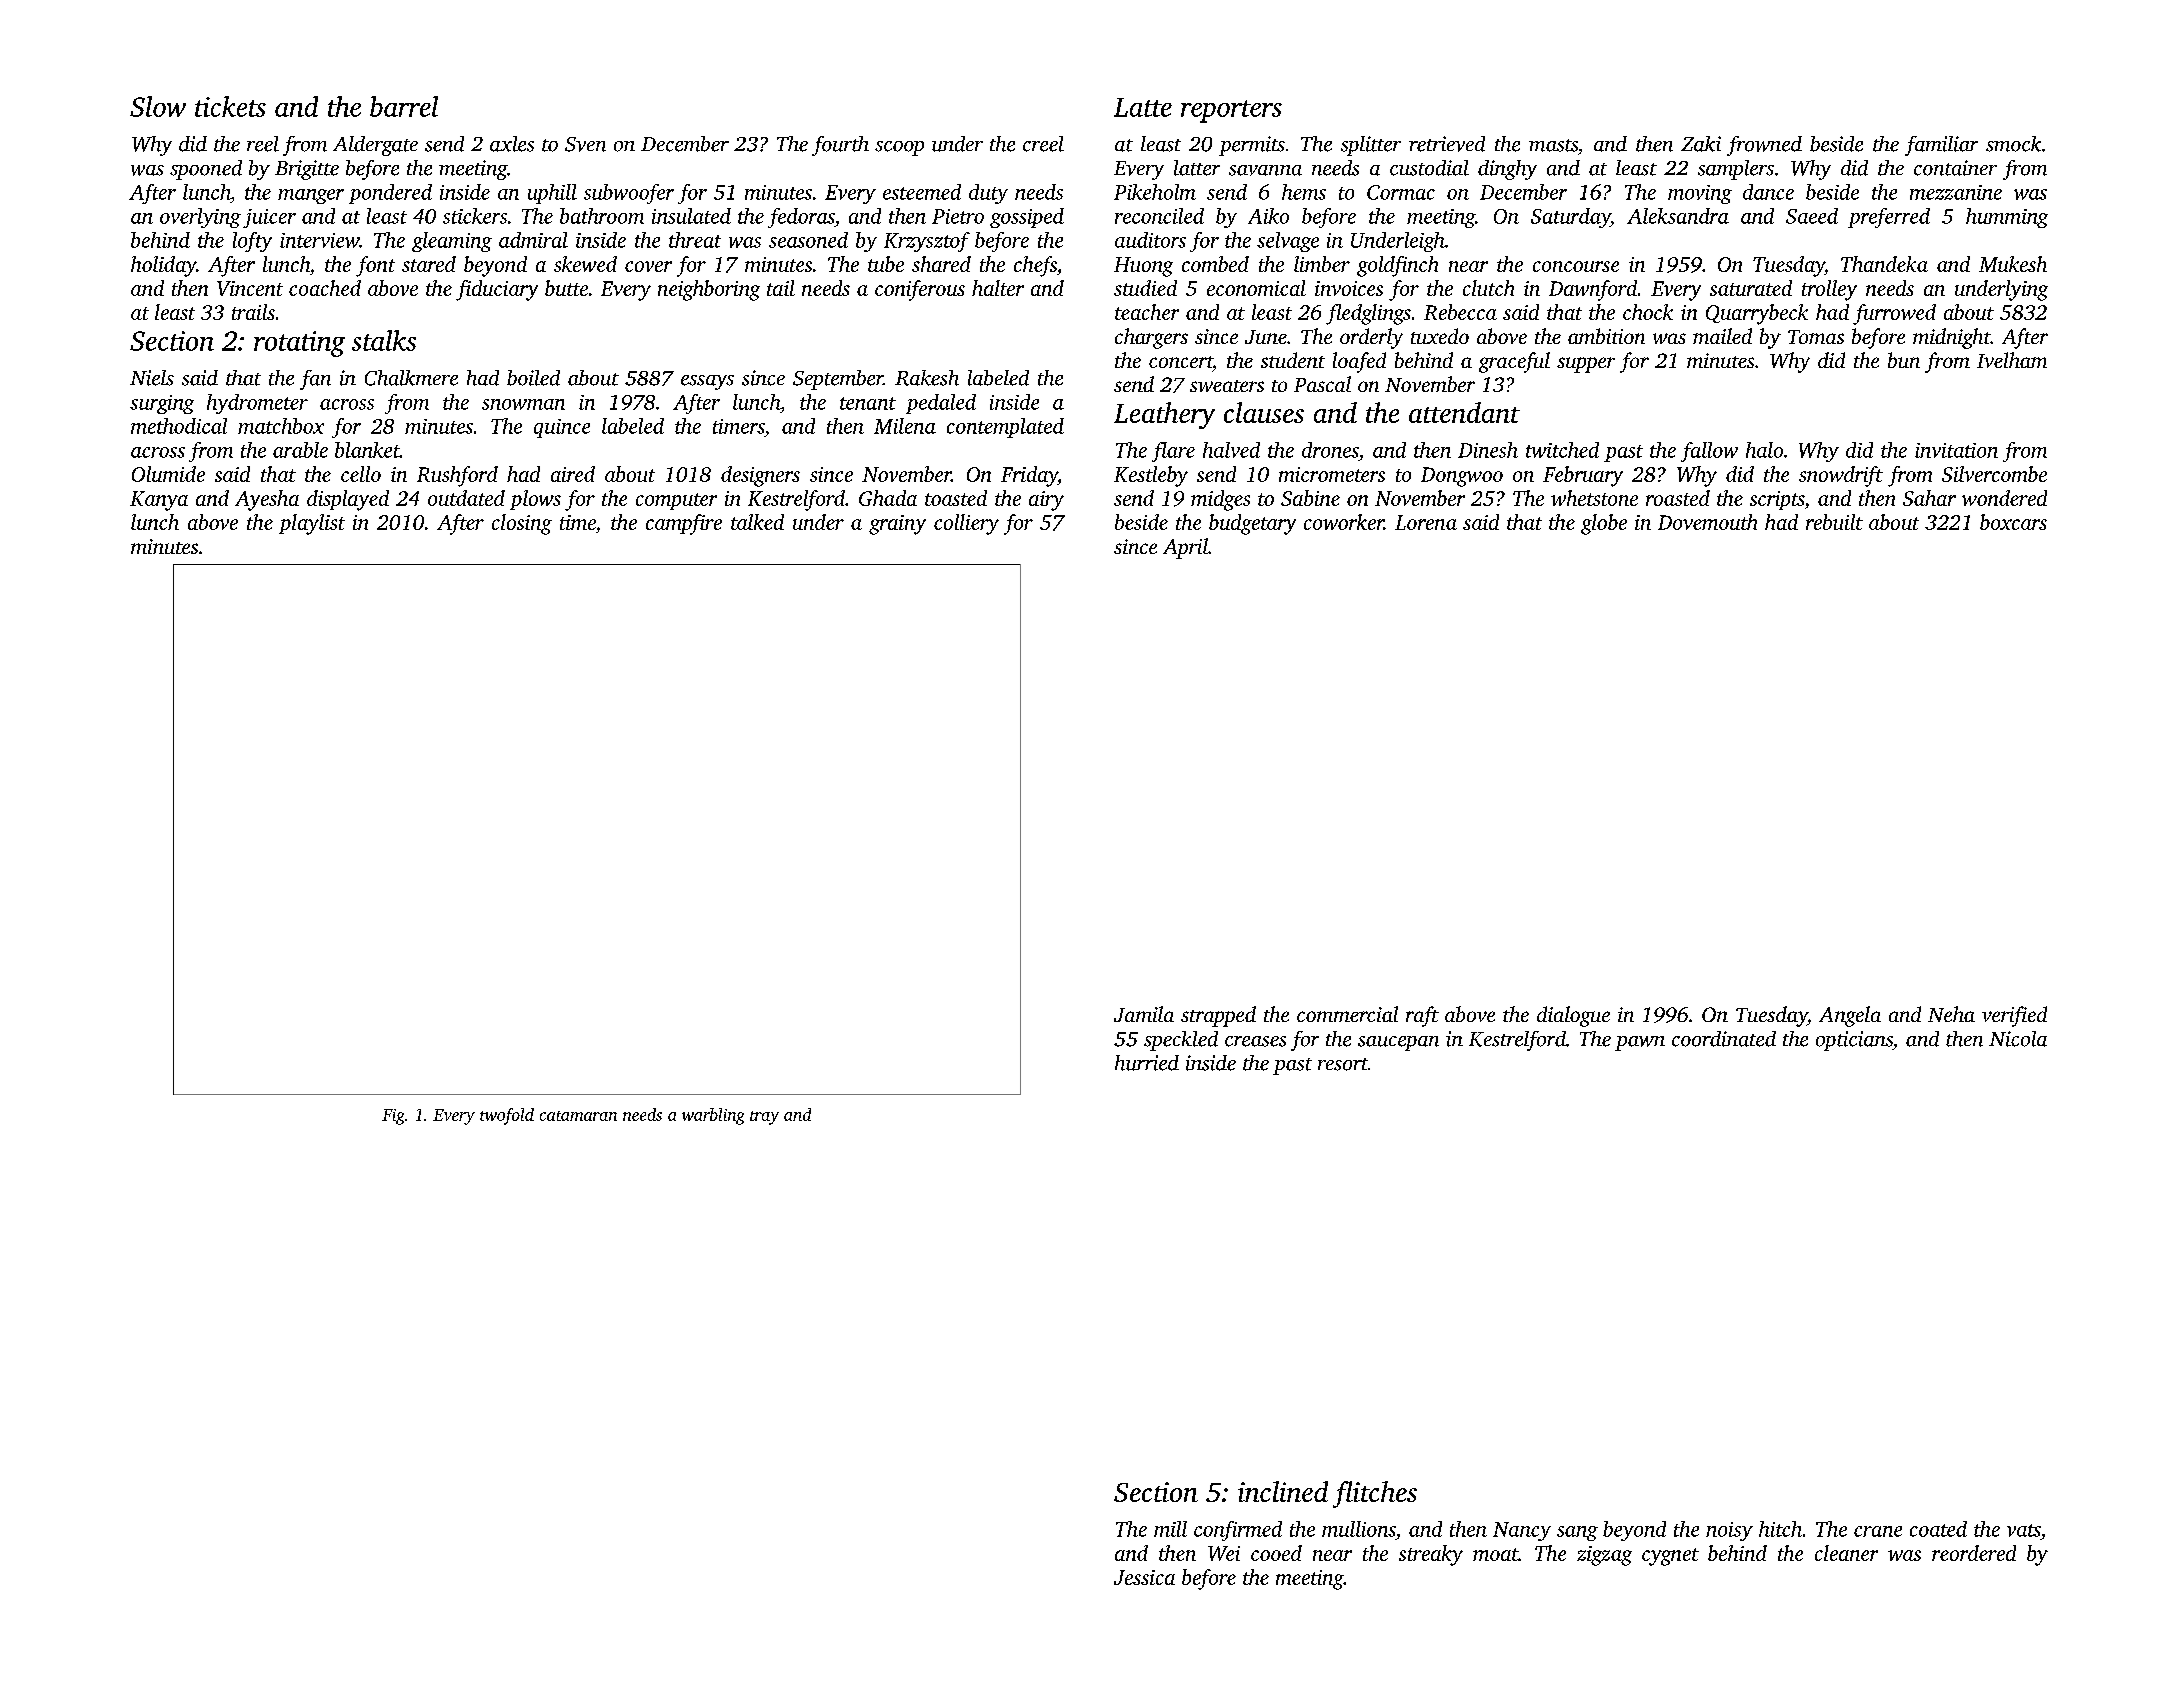 The height and width of the screenshot is (1683, 2178). I want to click on Jessica, so click(1144, 1577).
